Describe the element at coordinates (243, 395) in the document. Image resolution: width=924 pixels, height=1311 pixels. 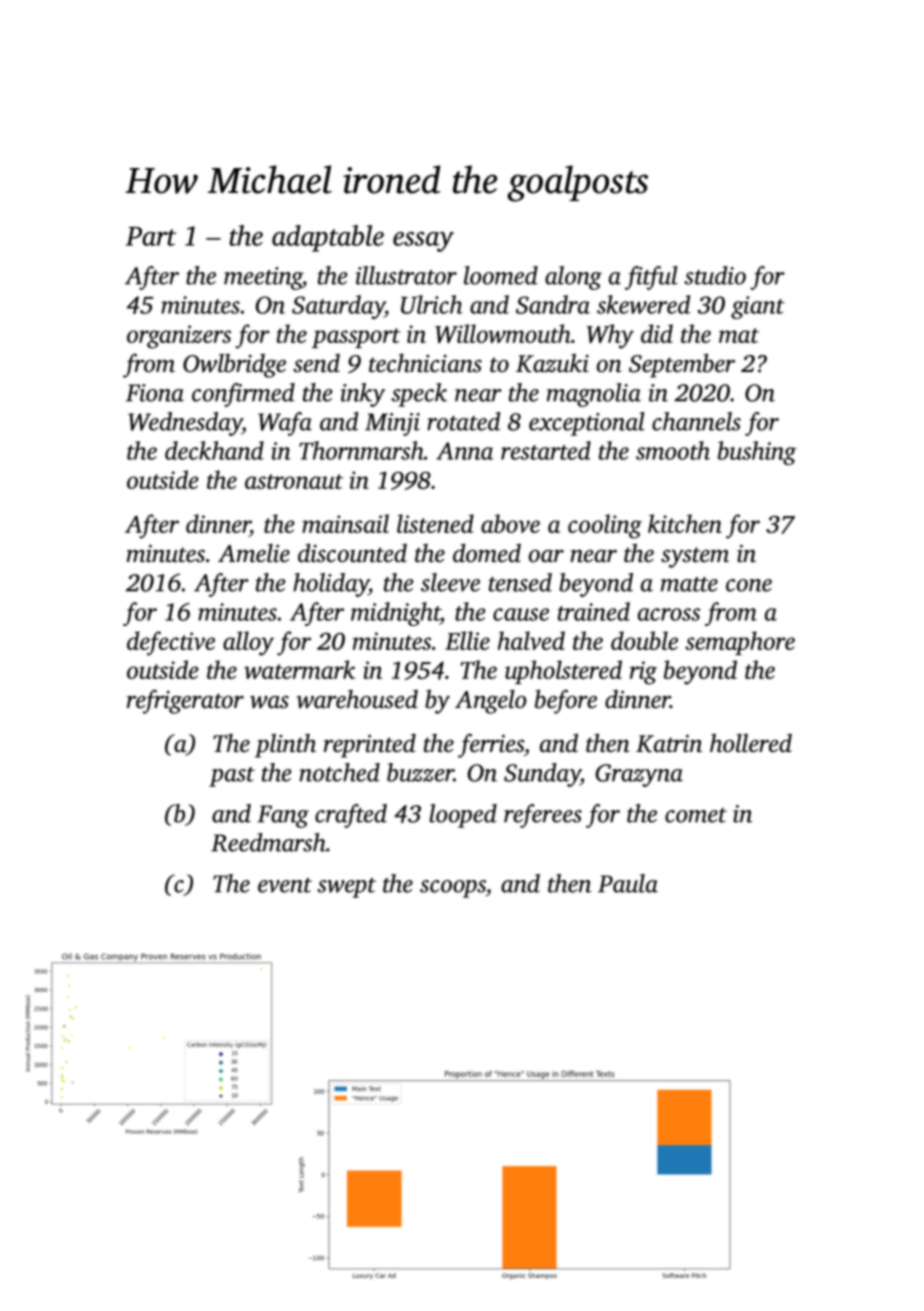
I see `confirmed` at that location.
